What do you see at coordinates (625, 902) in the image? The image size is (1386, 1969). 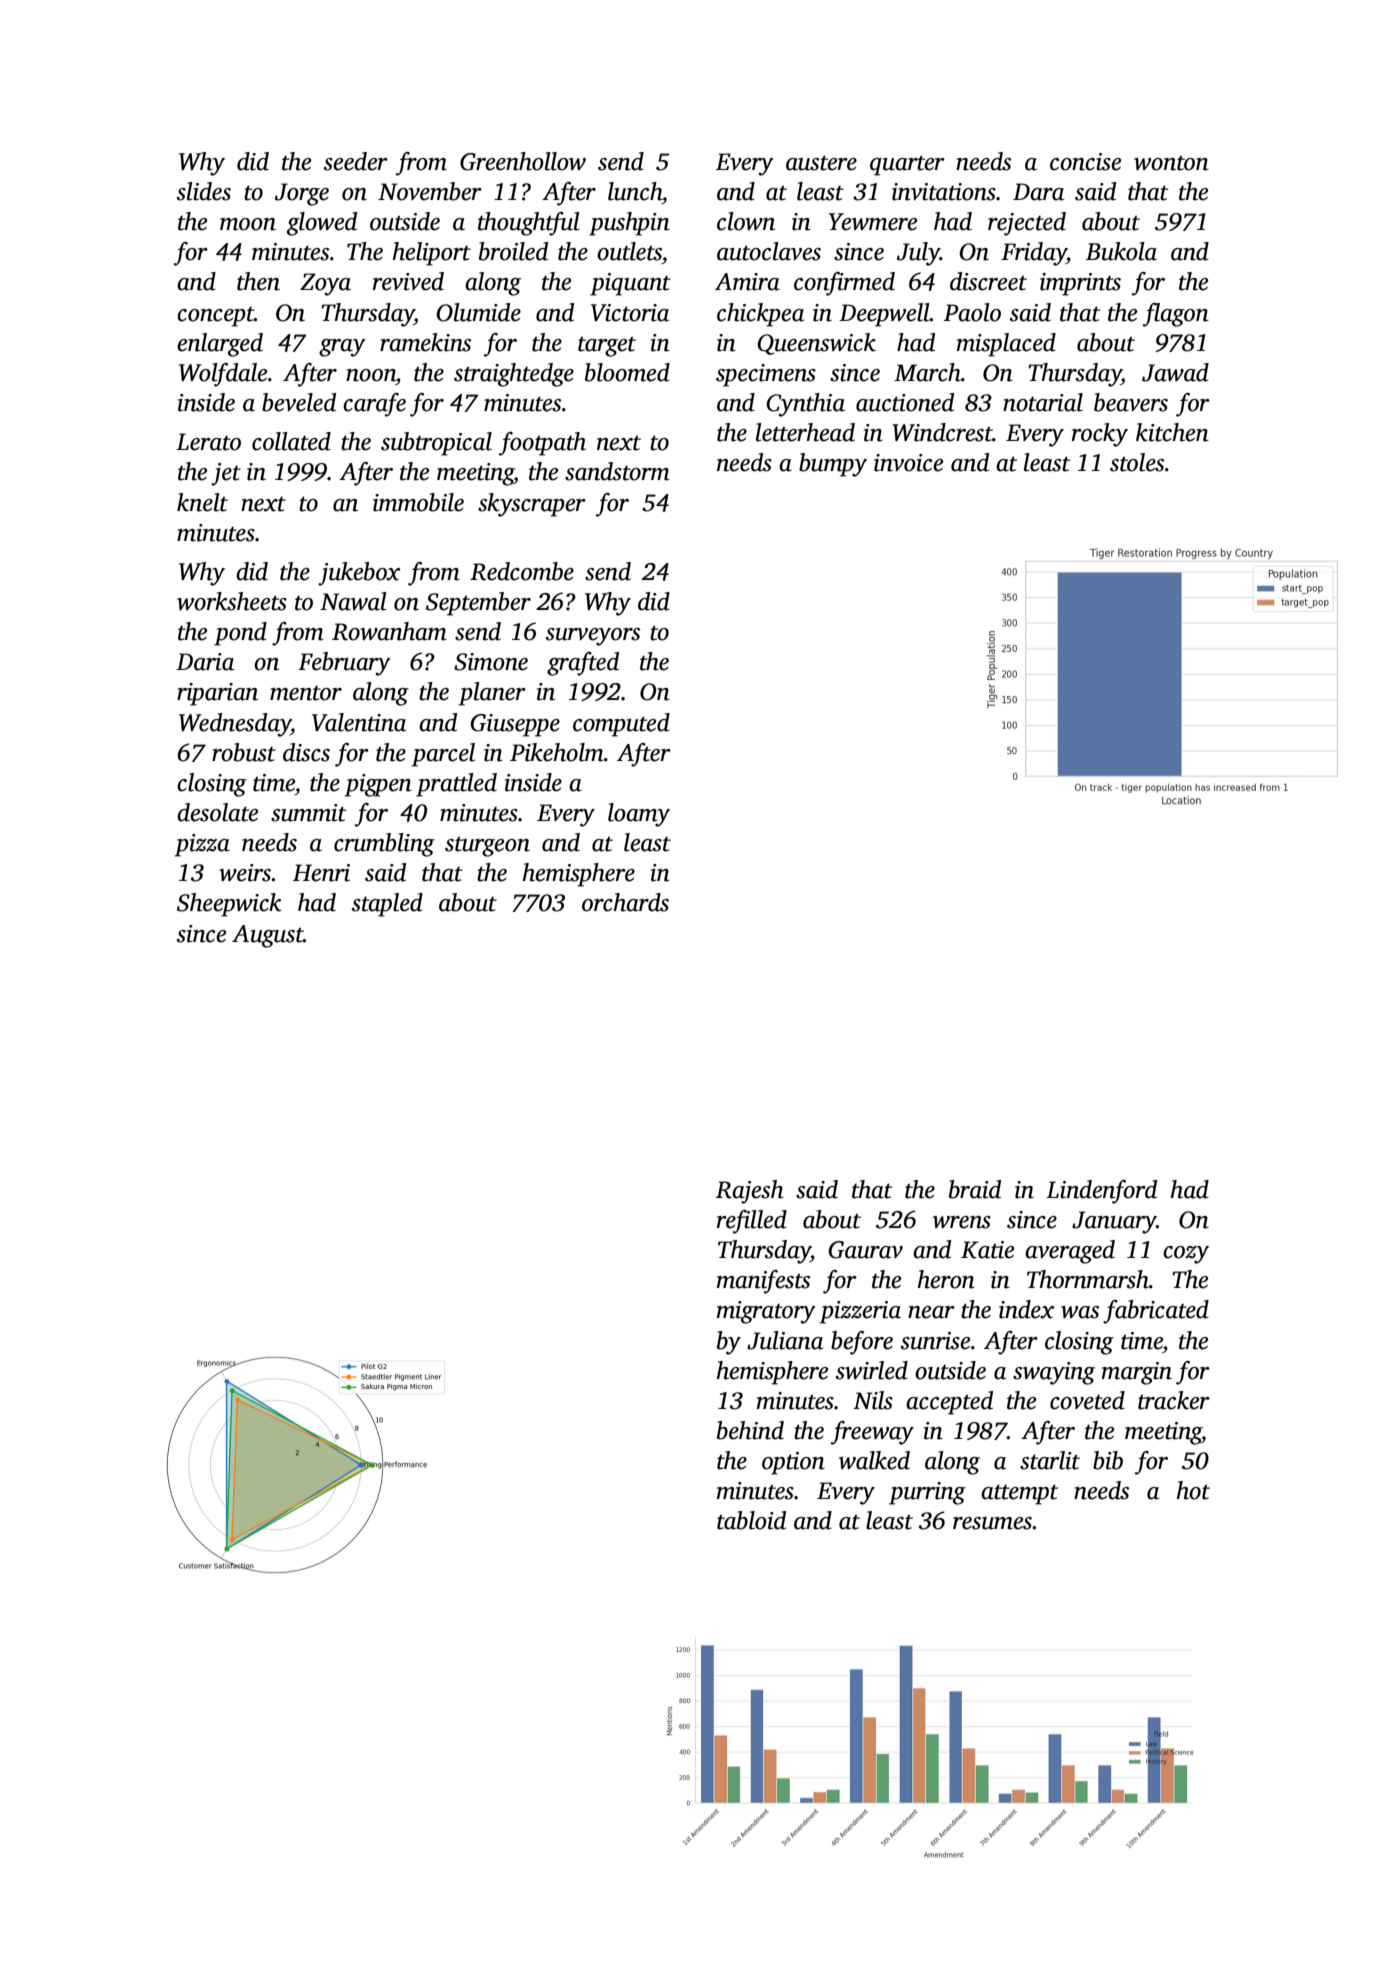 I see `orchards` at bounding box center [625, 902].
